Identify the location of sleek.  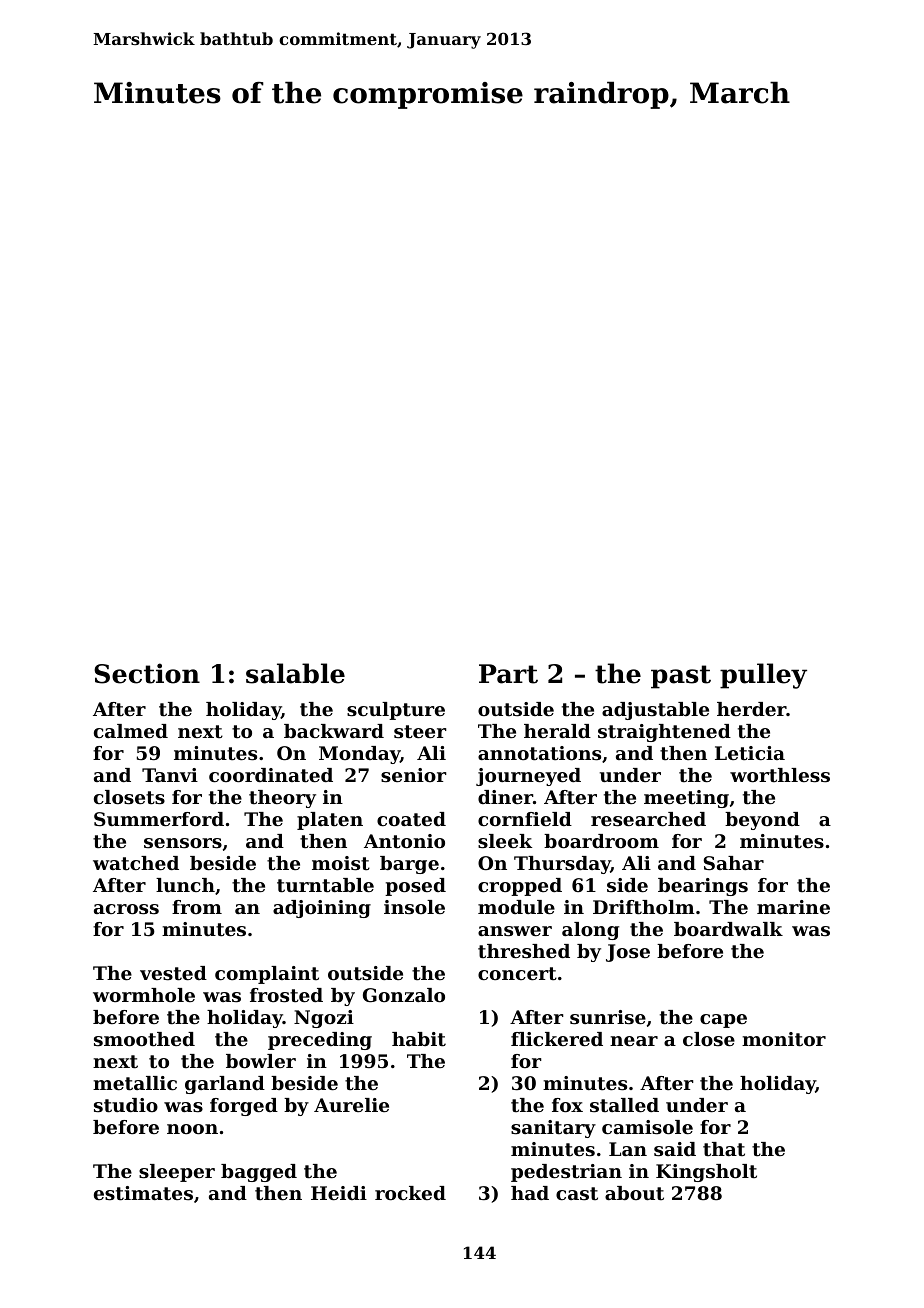
(505, 841).
